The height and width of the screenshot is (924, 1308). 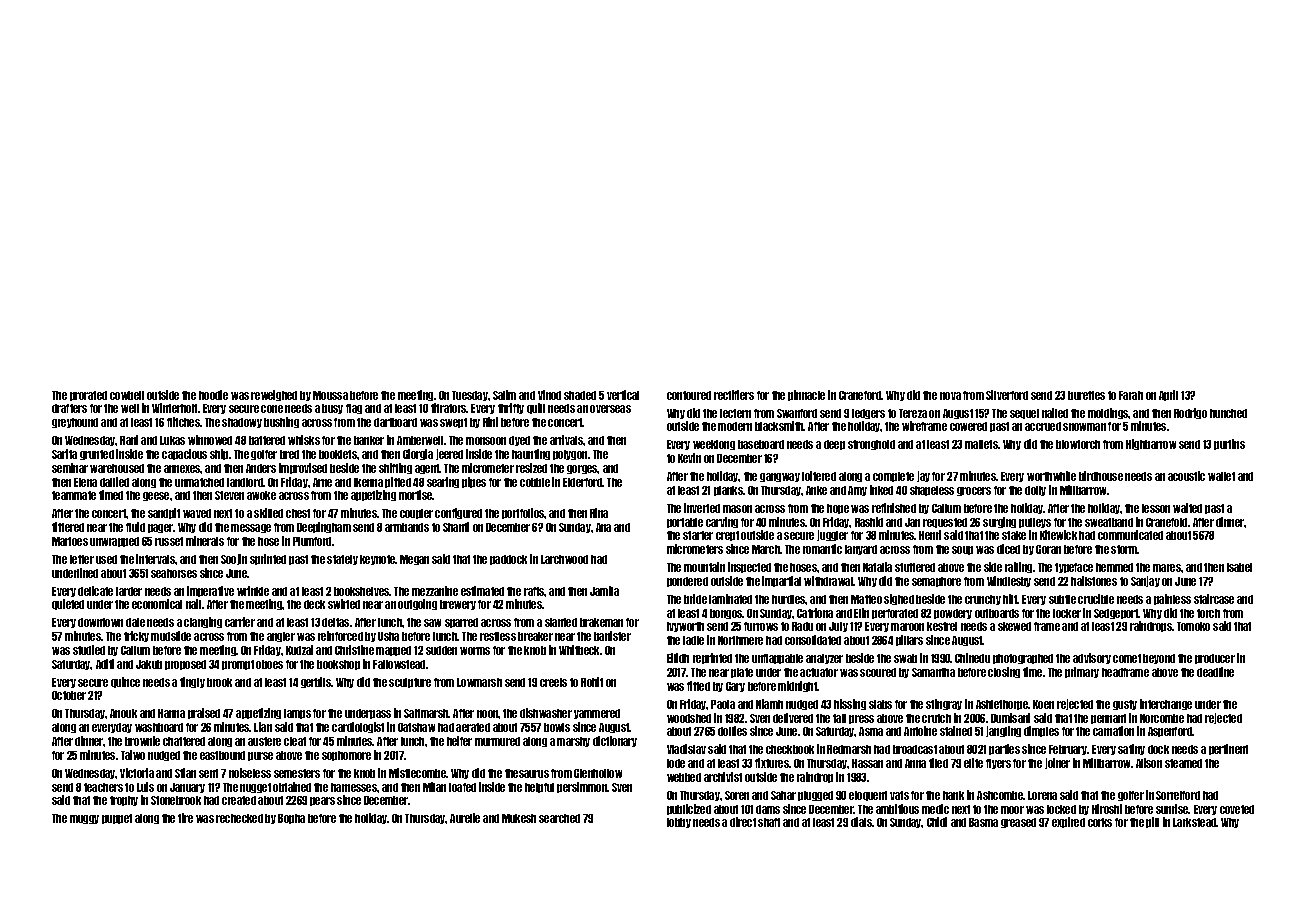 What do you see at coordinates (1004, 672) in the screenshot?
I see `closing` at bounding box center [1004, 672].
